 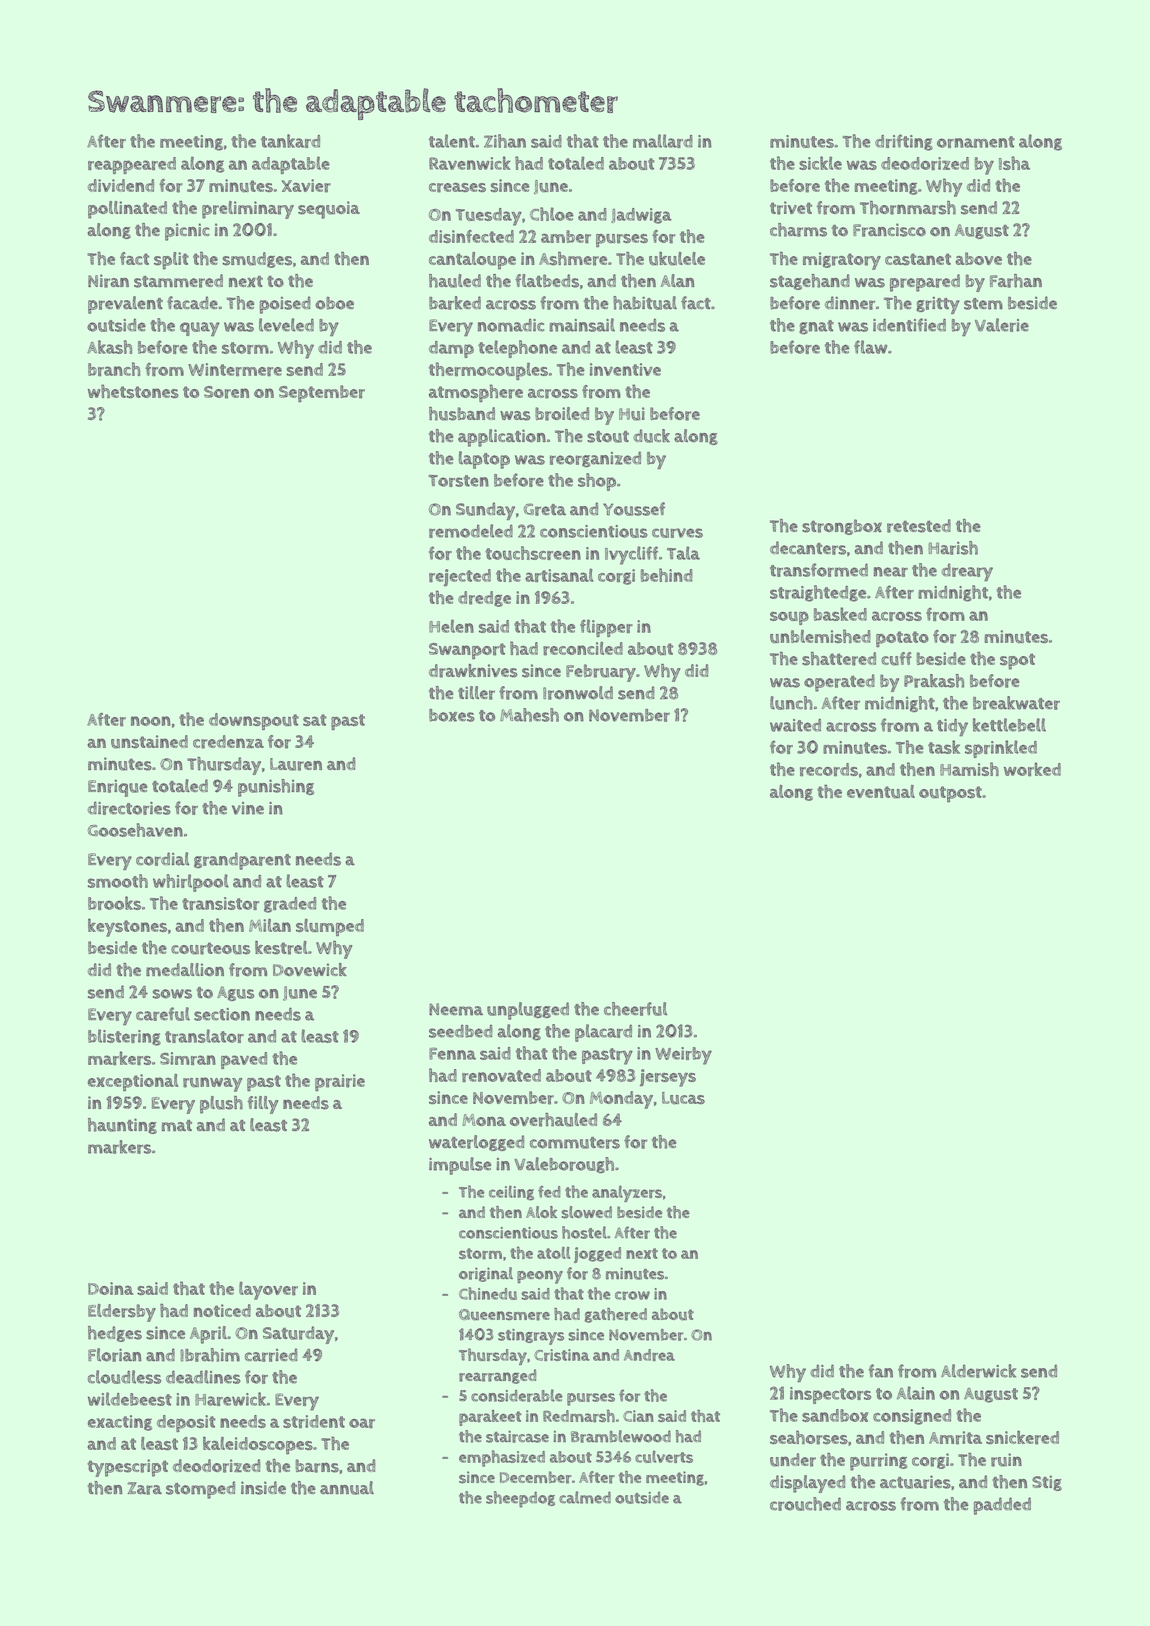 I want to click on straightedge, so click(x=818, y=593).
